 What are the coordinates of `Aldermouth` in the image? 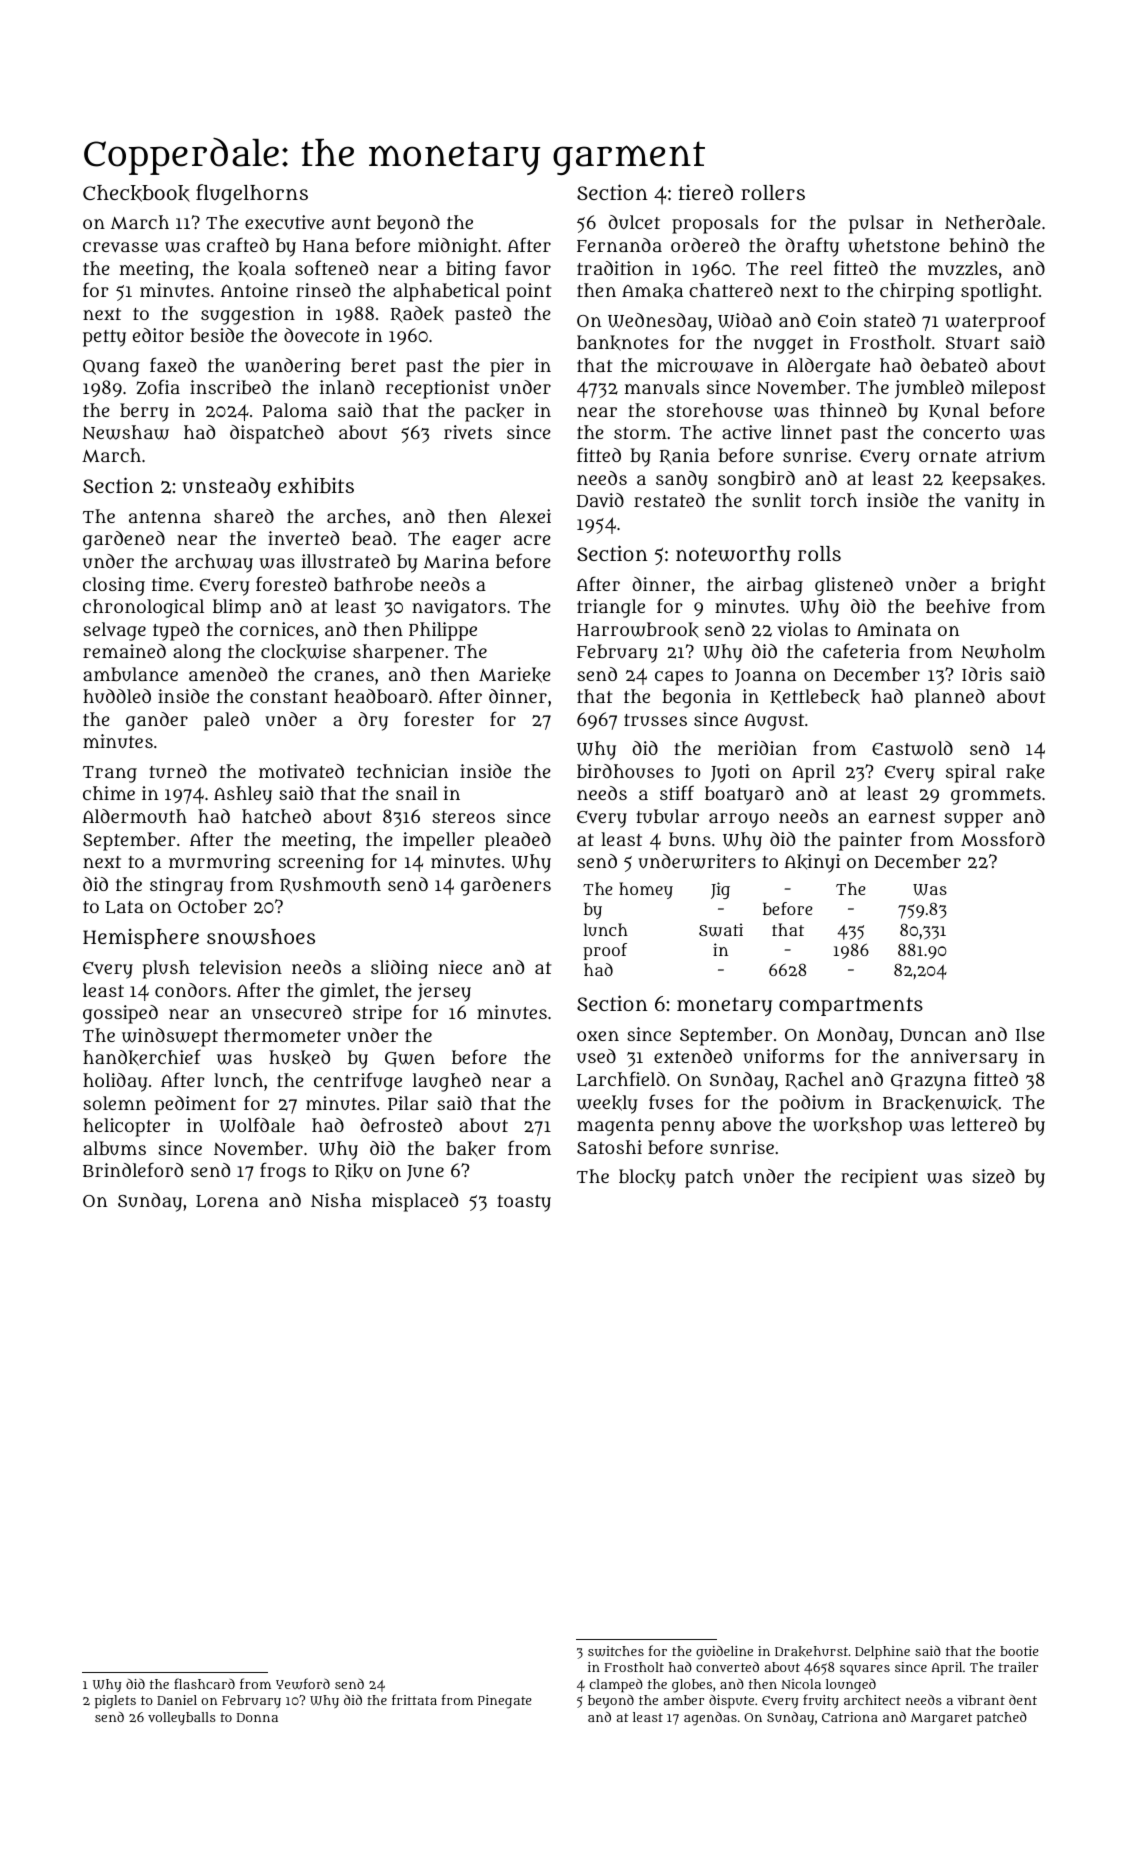 It's located at (134, 816).
